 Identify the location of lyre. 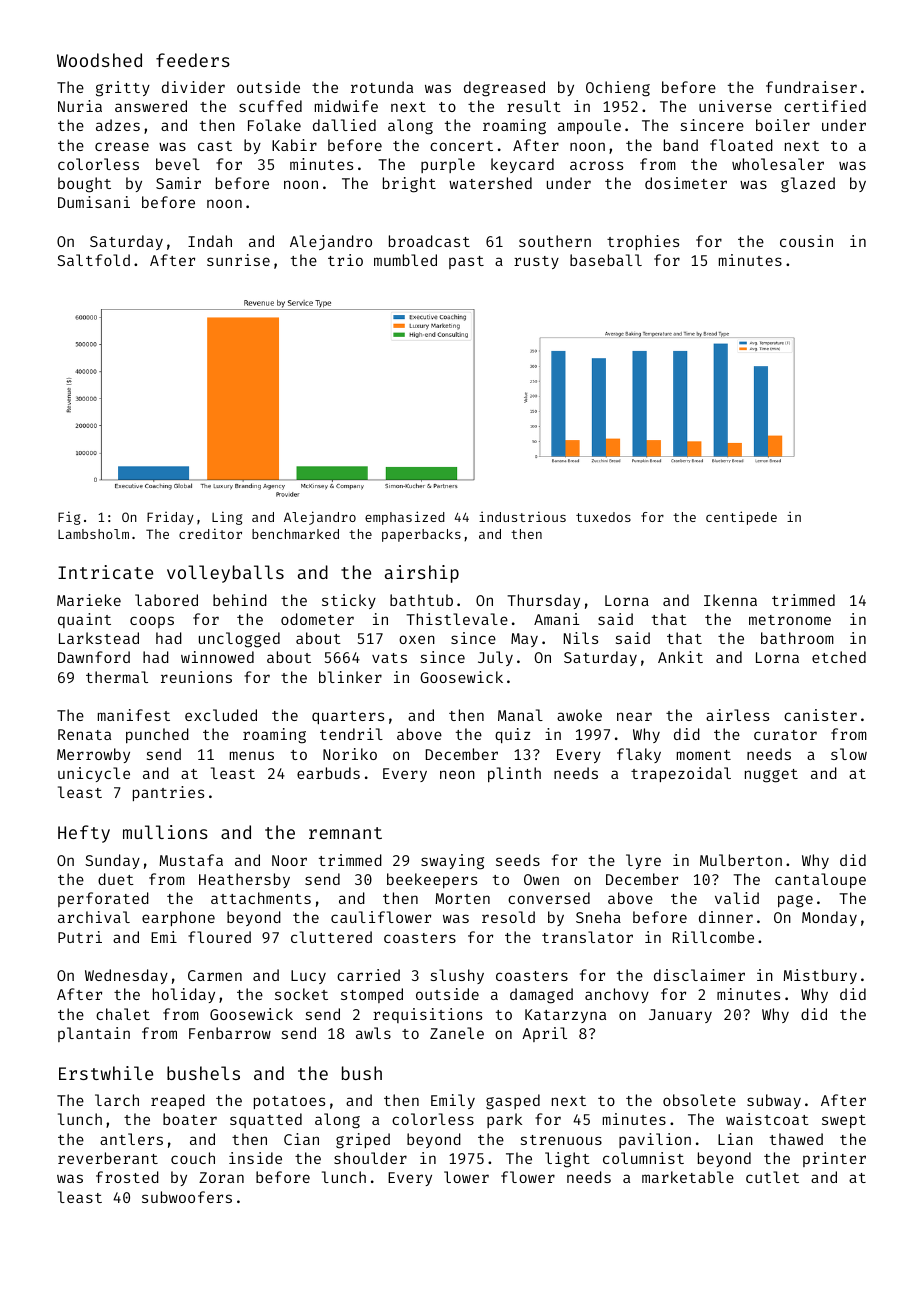
(643, 861).
